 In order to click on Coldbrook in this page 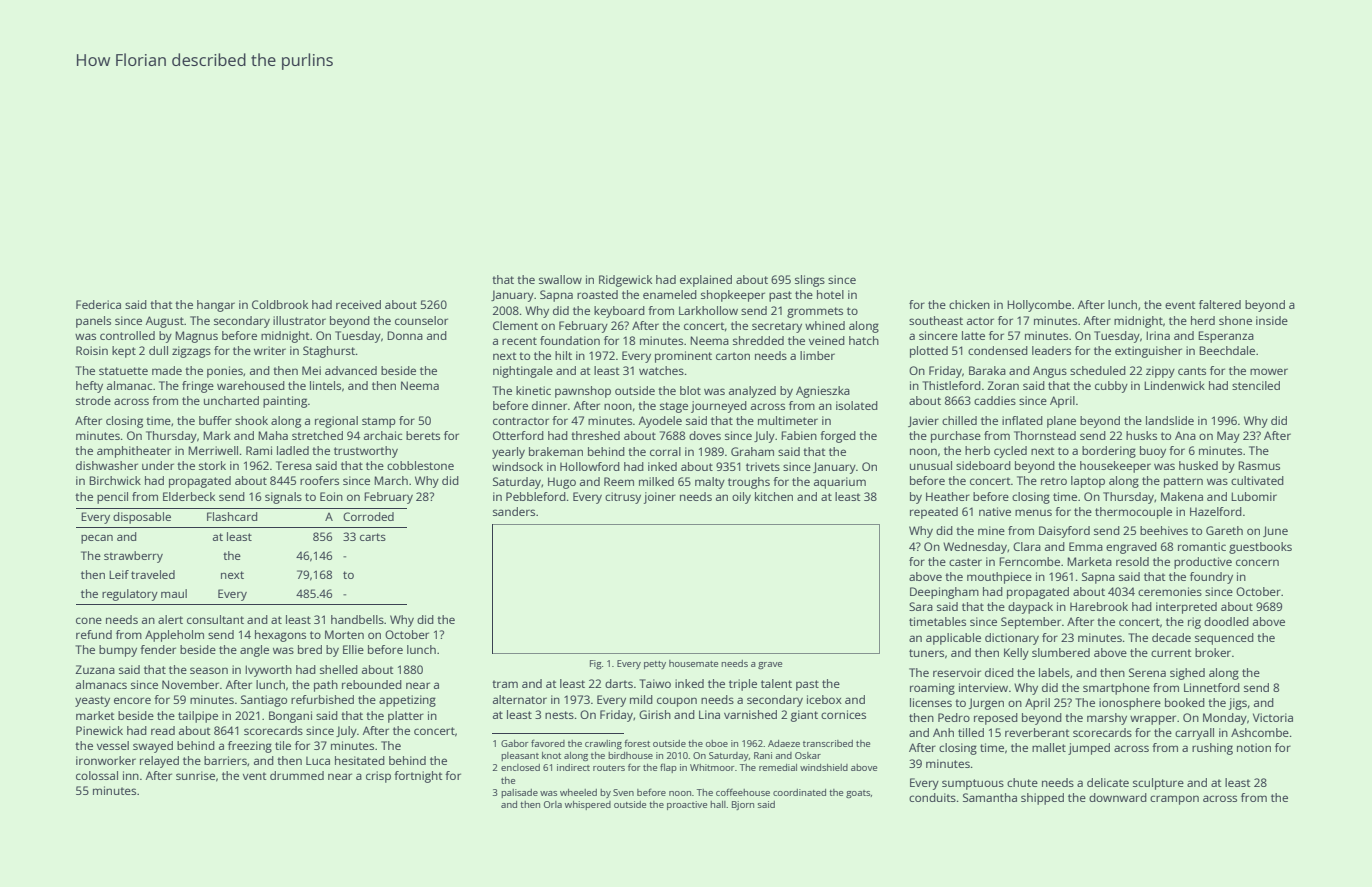, I will do `click(280, 304)`.
